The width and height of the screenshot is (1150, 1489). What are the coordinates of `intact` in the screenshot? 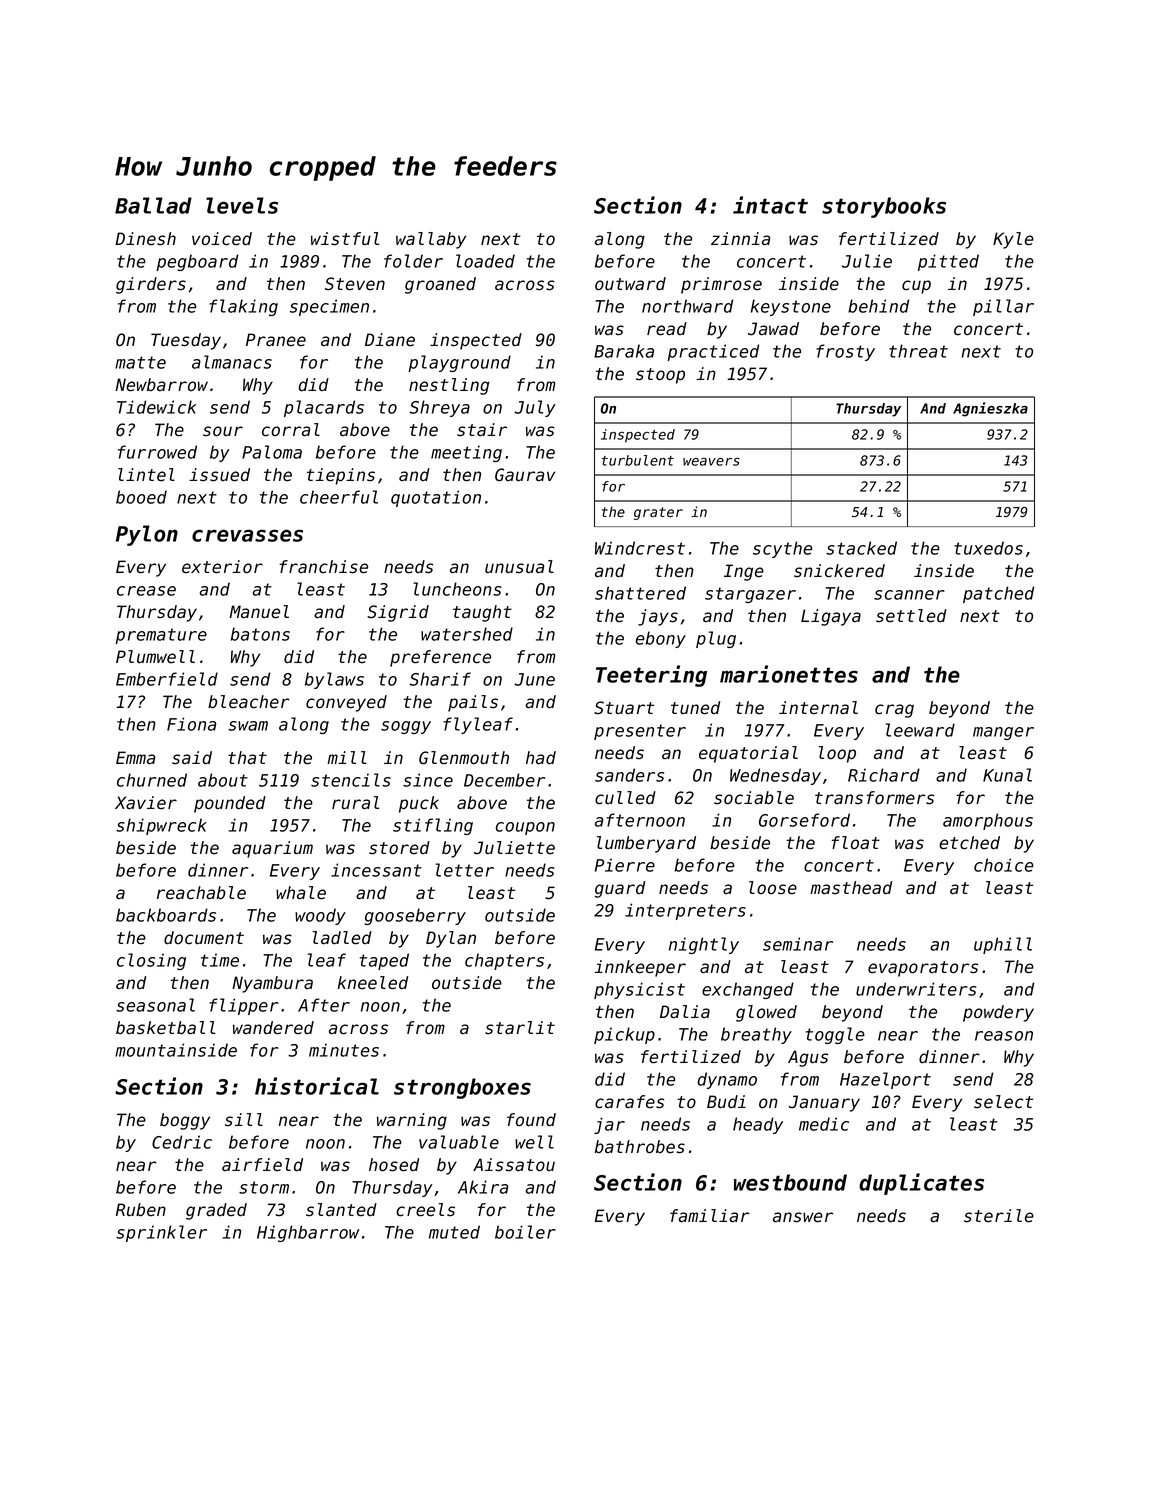 It's located at (770, 205).
